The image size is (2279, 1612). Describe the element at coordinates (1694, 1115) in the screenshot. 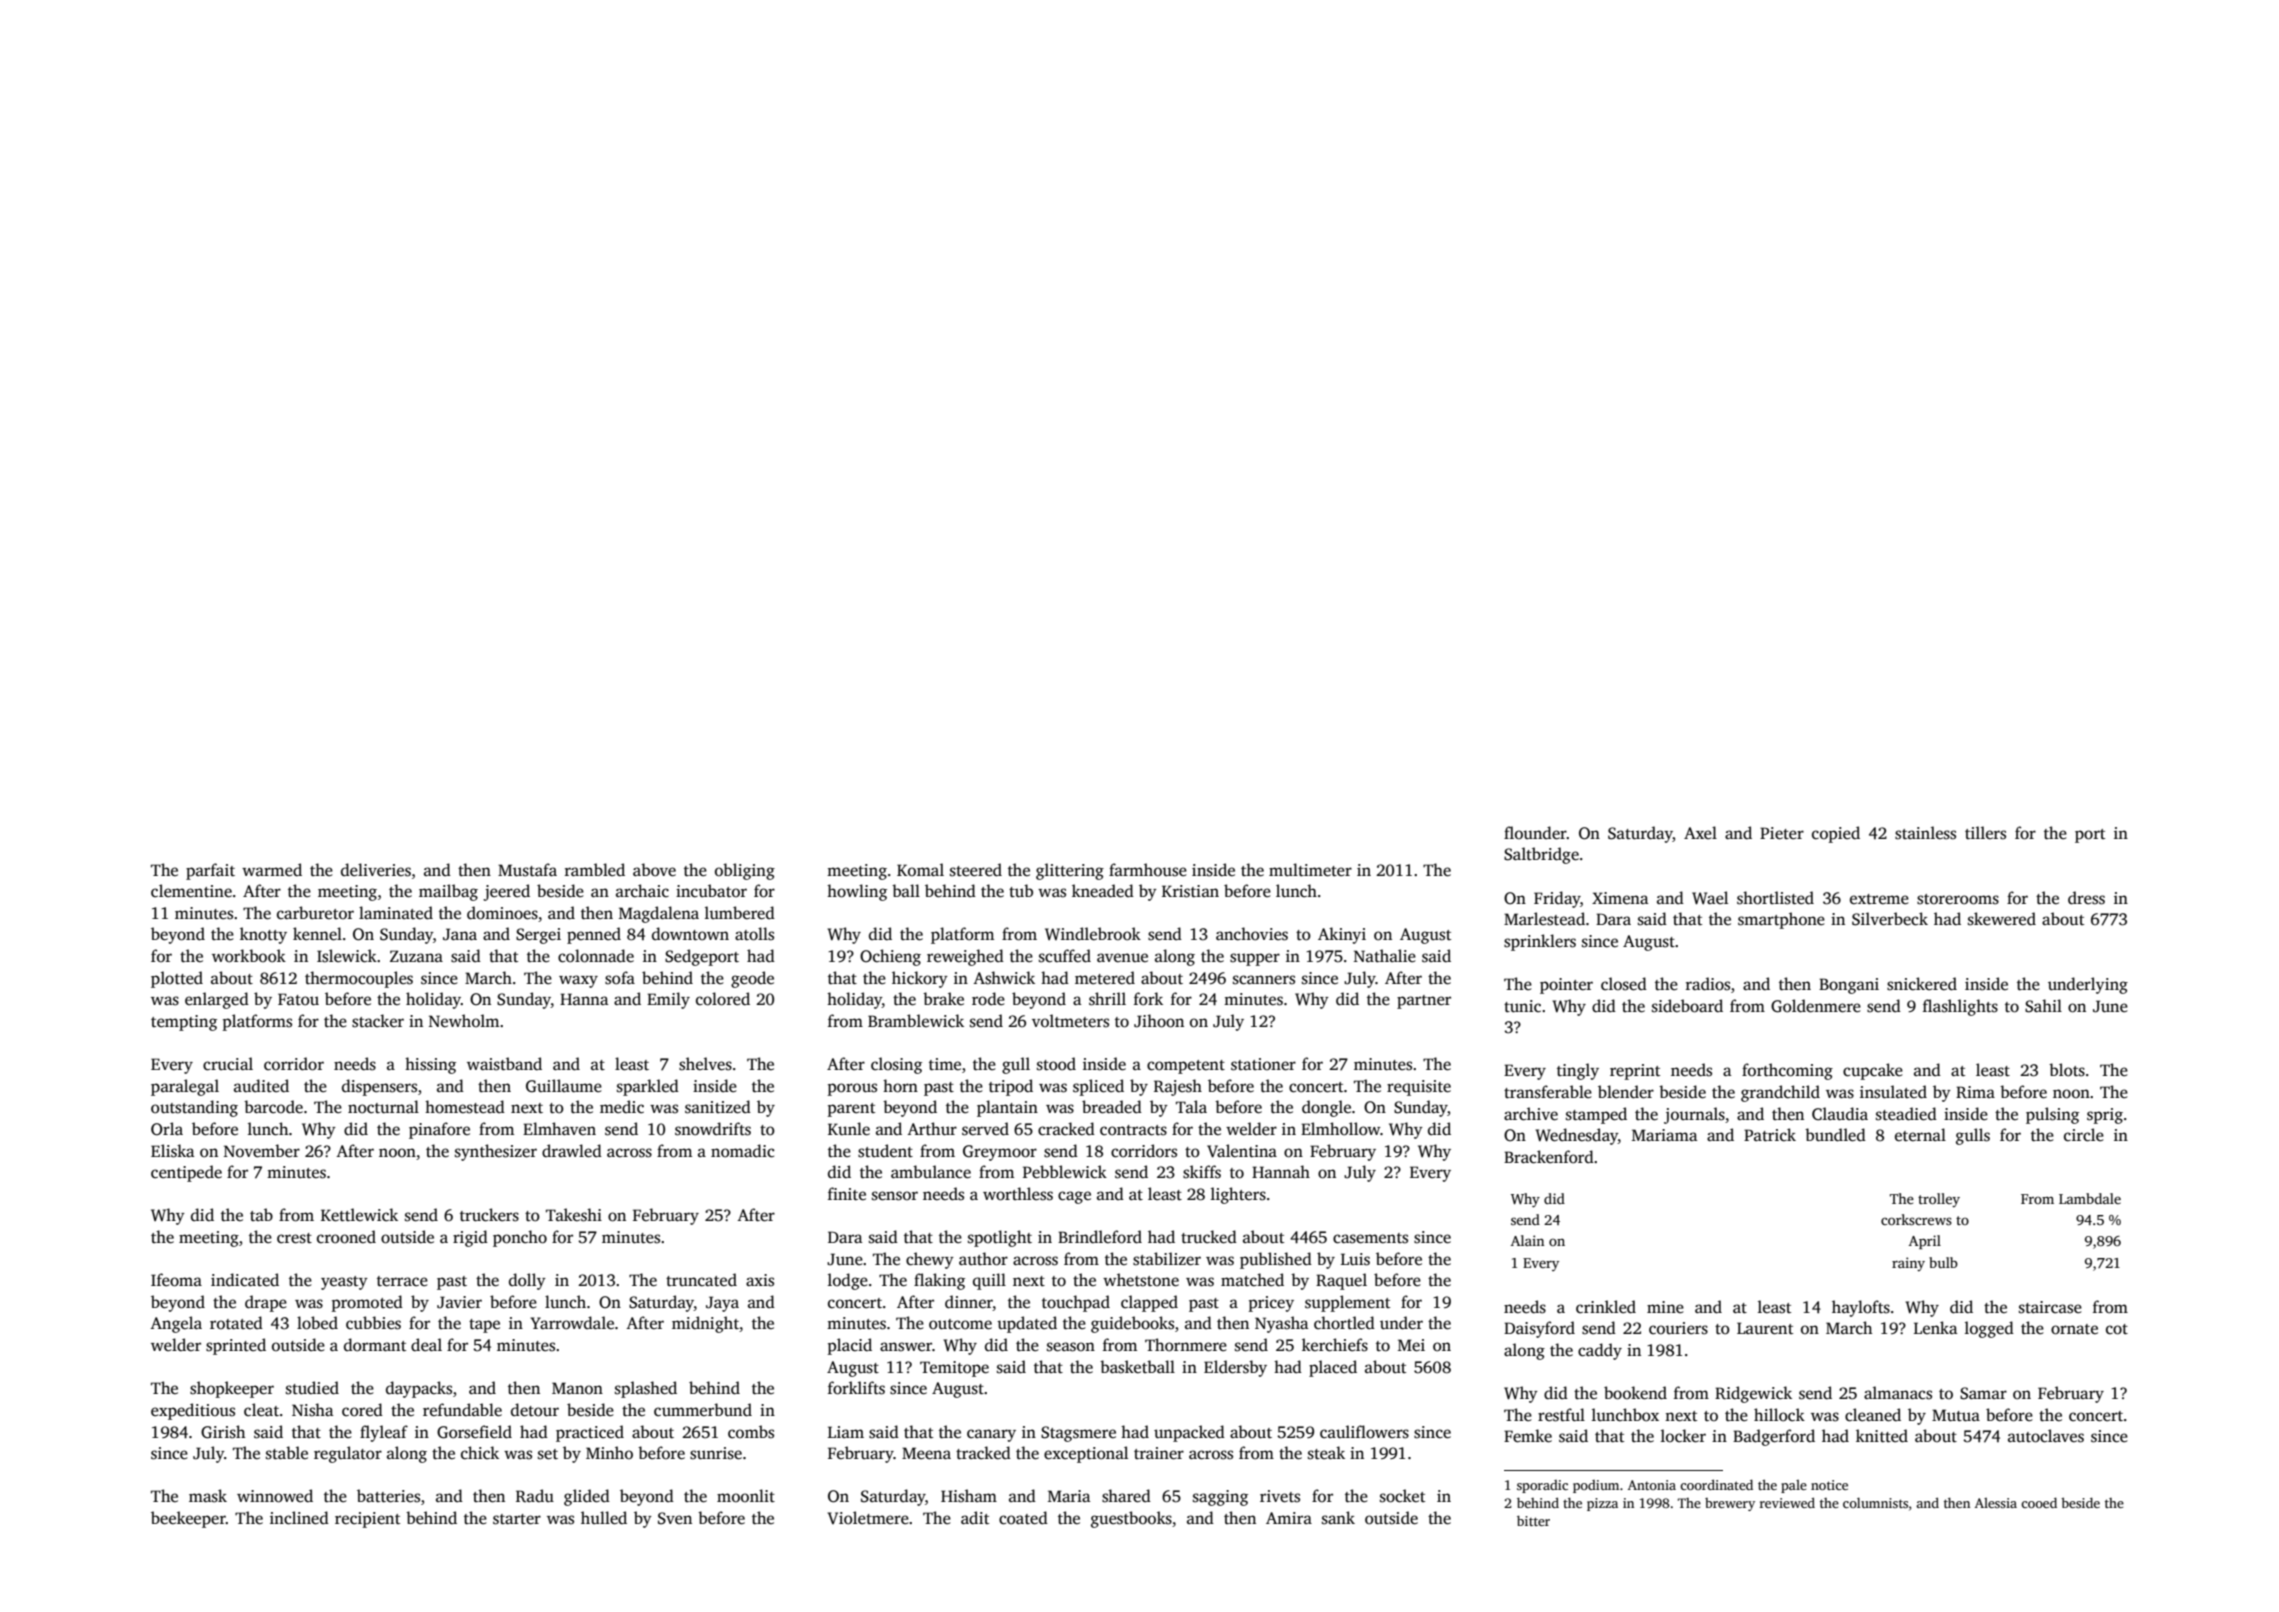

I see `journals` at that location.
